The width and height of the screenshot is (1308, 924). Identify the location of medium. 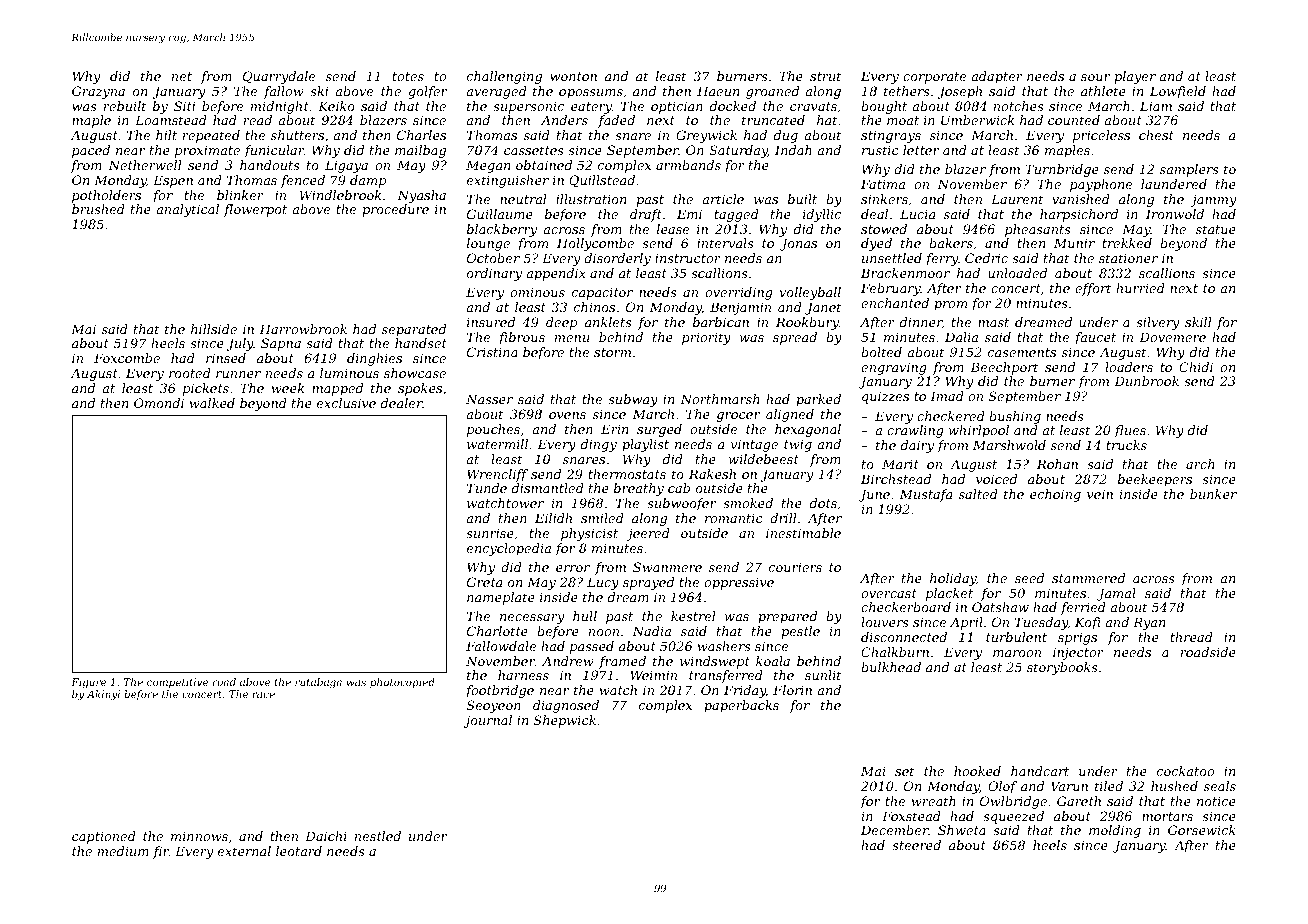
(123, 851).
